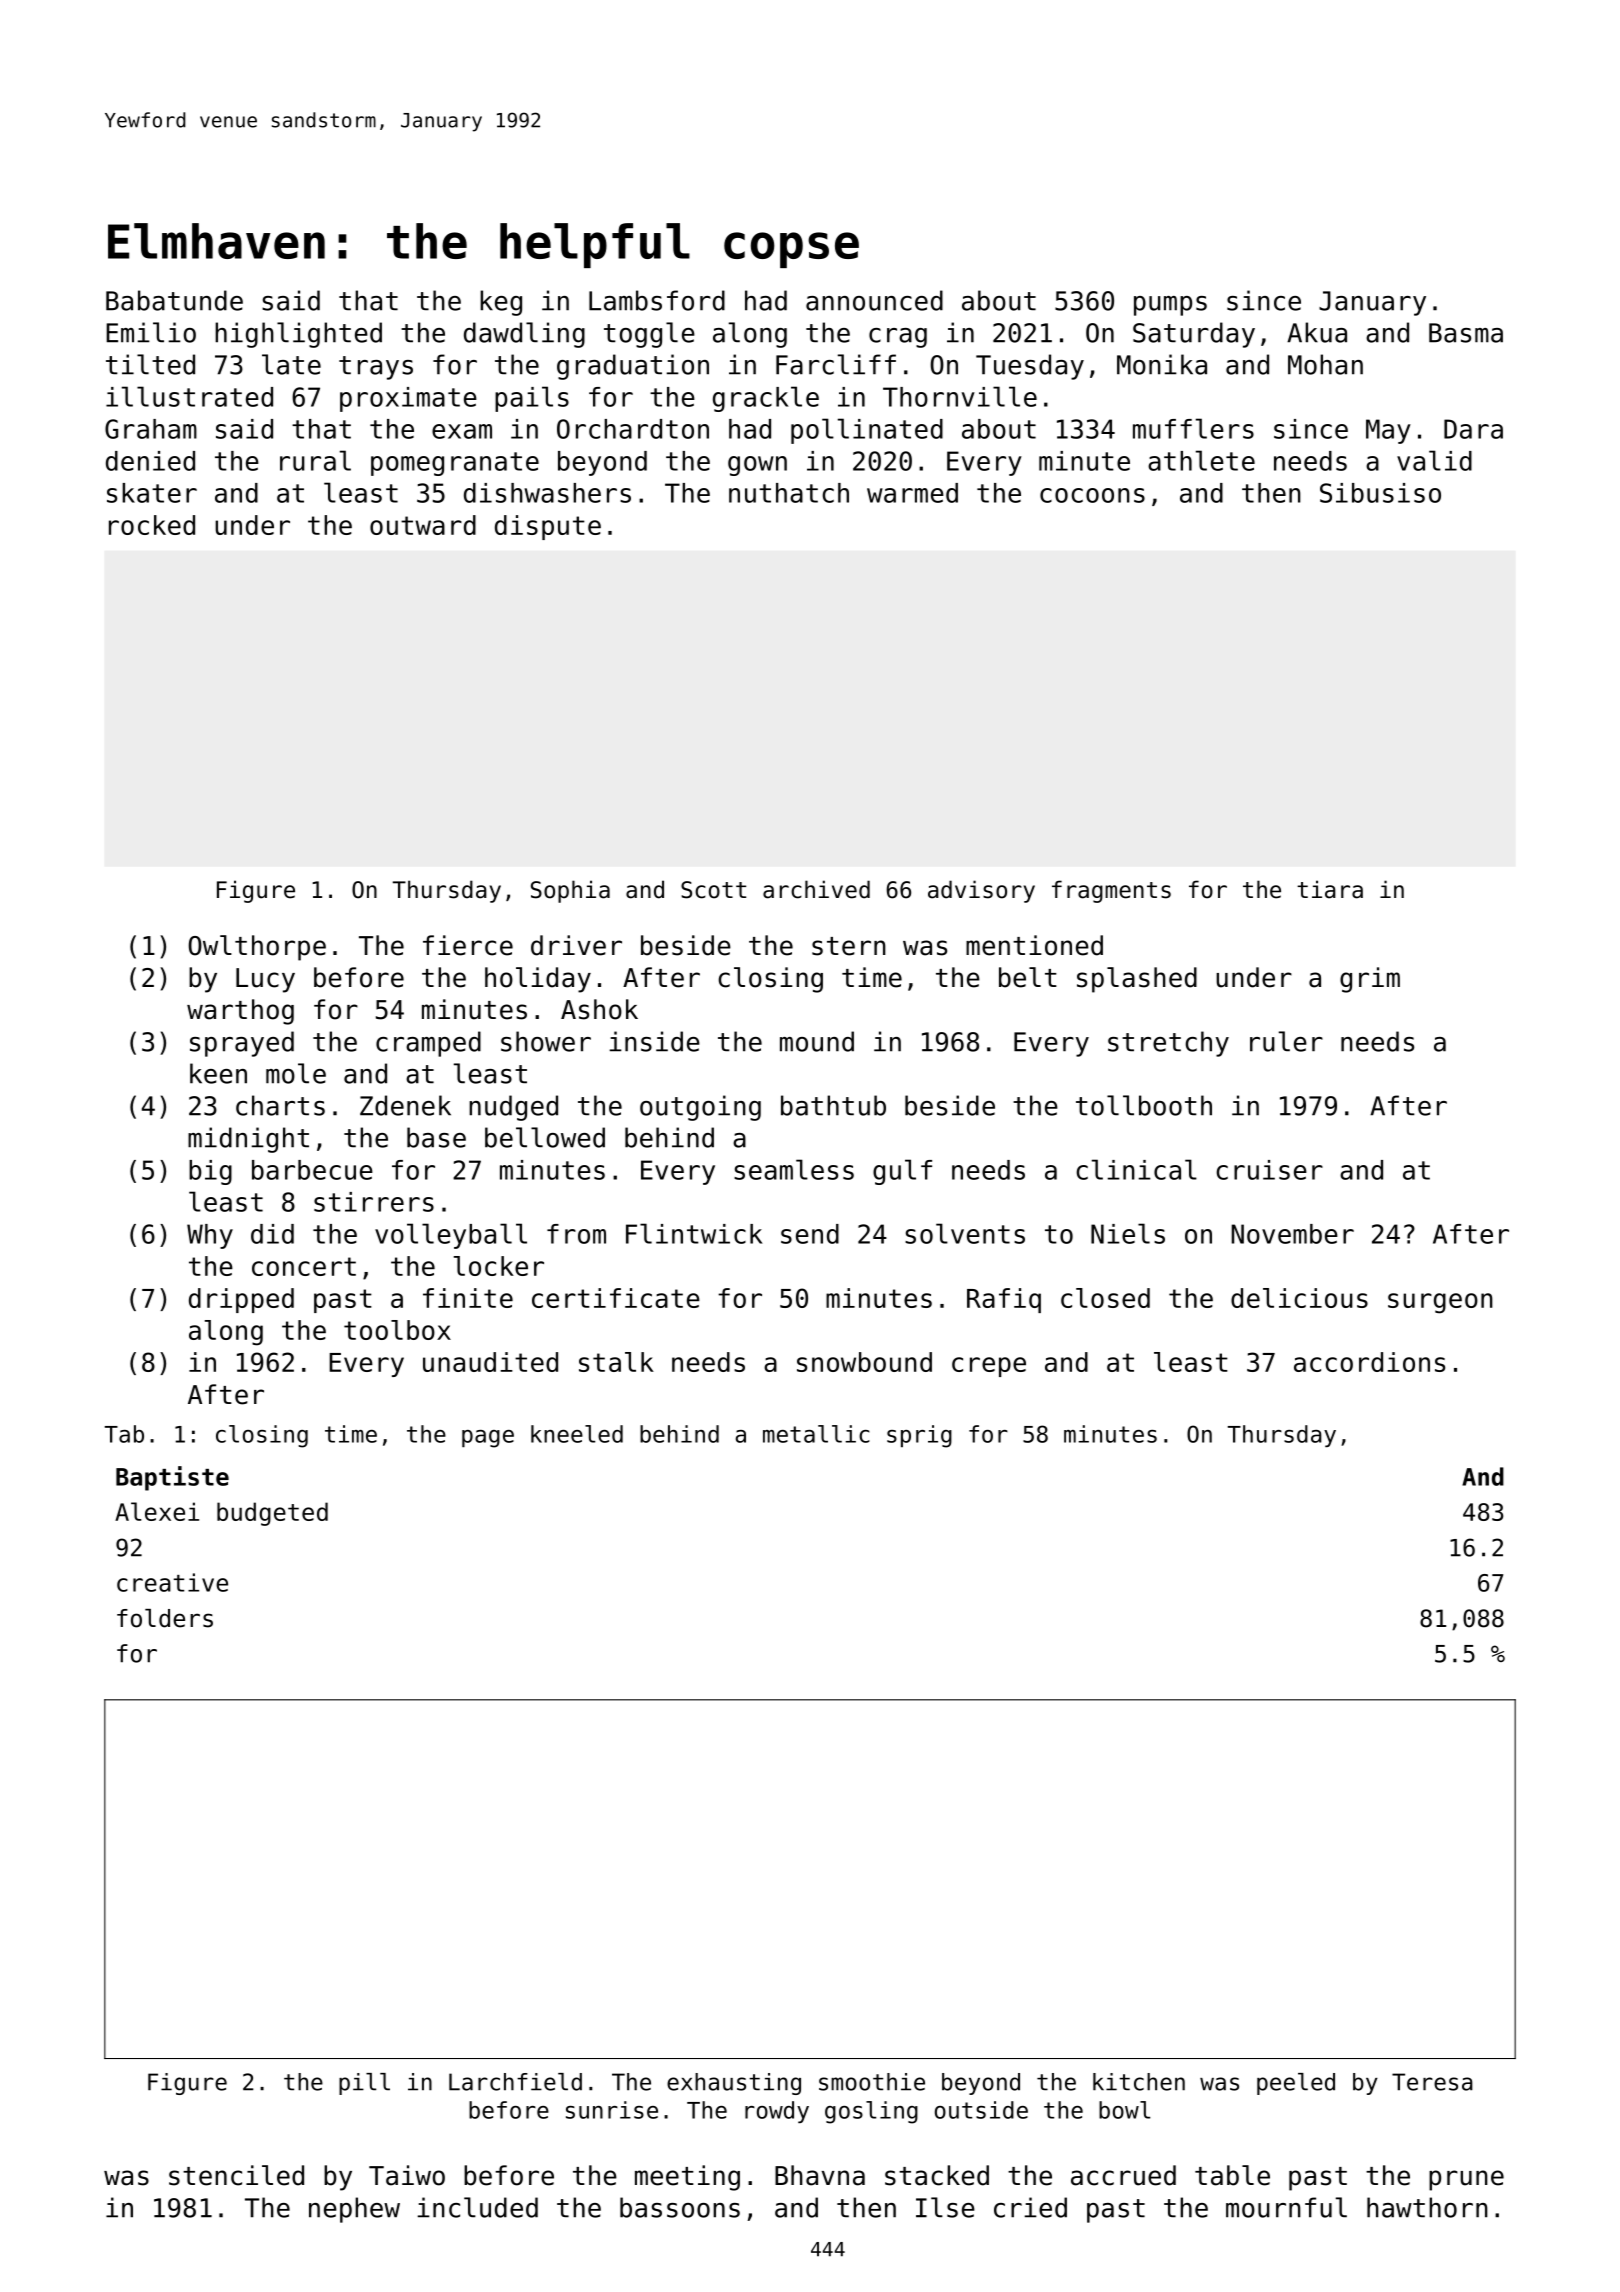 Image resolution: width=1620 pixels, height=2292 pixels. What do you see at coordinates (354, 2210) in the page?
I see `nephew` at bounding box center [354, 2210].
